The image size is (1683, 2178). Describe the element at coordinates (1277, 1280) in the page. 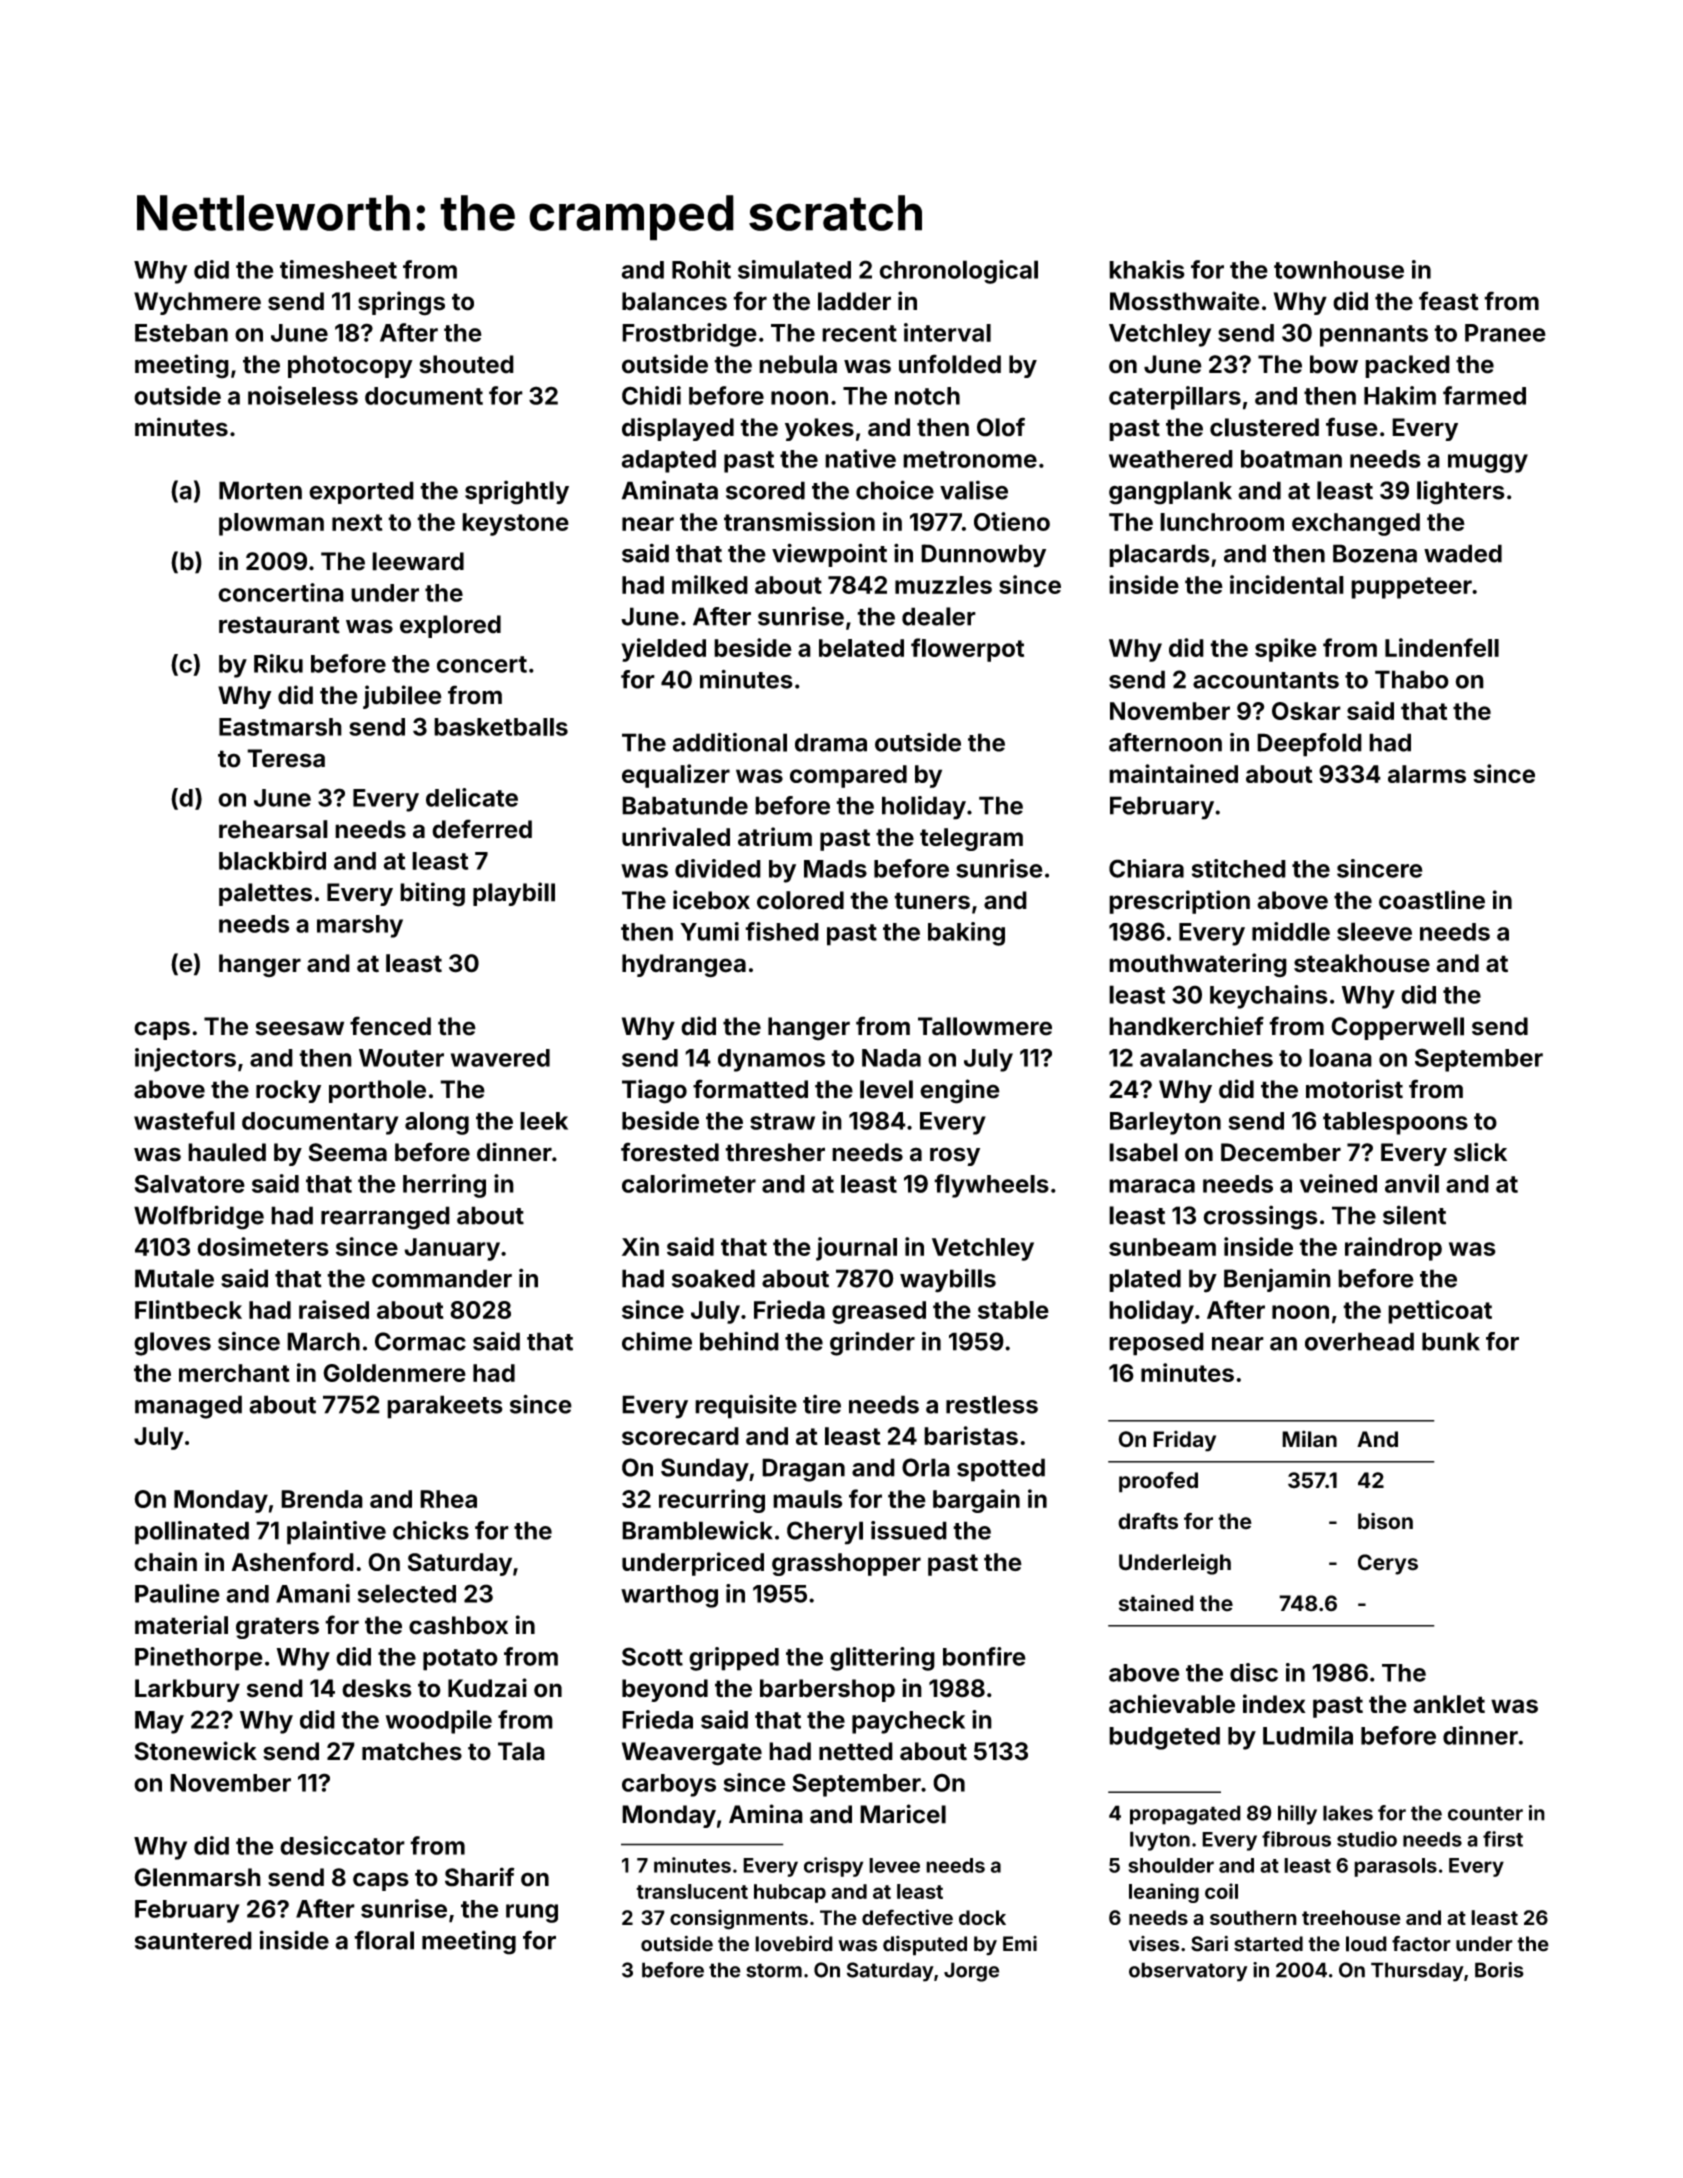

I see `Benjamin` at that location.
